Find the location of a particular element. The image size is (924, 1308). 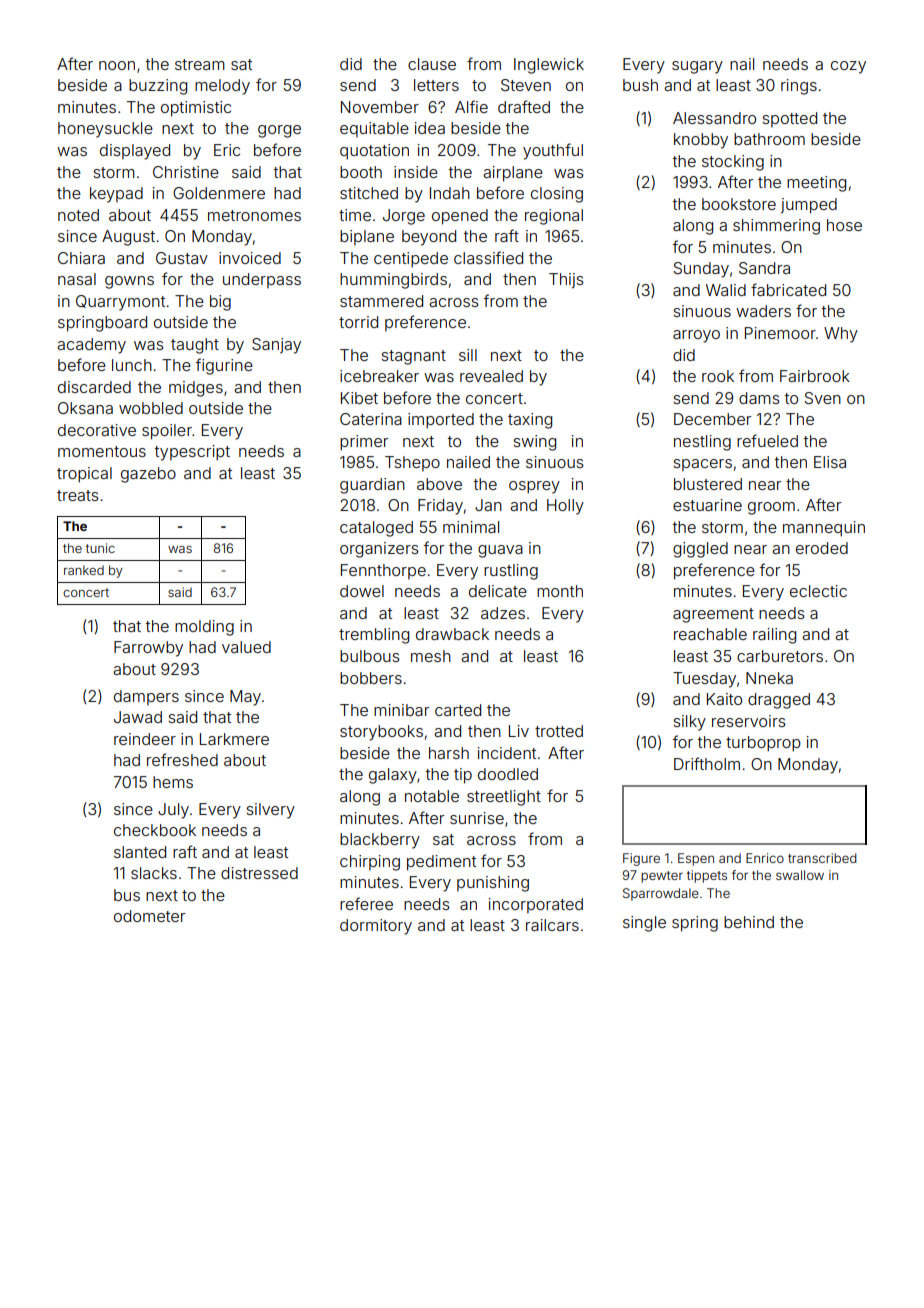

November is located at coordinates (380, 107).
